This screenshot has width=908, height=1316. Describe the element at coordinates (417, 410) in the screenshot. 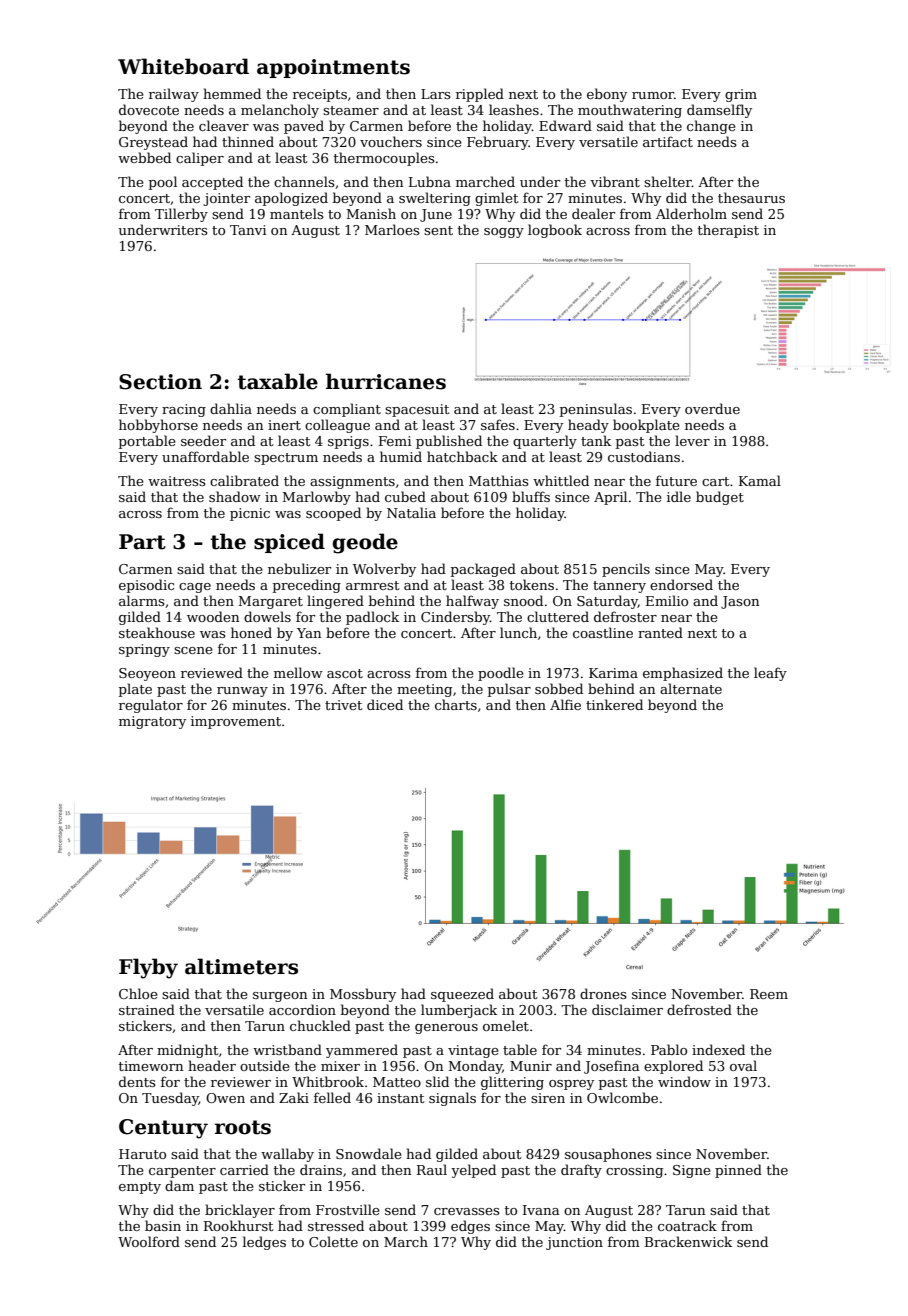

I see `spacesuit` at that location.
